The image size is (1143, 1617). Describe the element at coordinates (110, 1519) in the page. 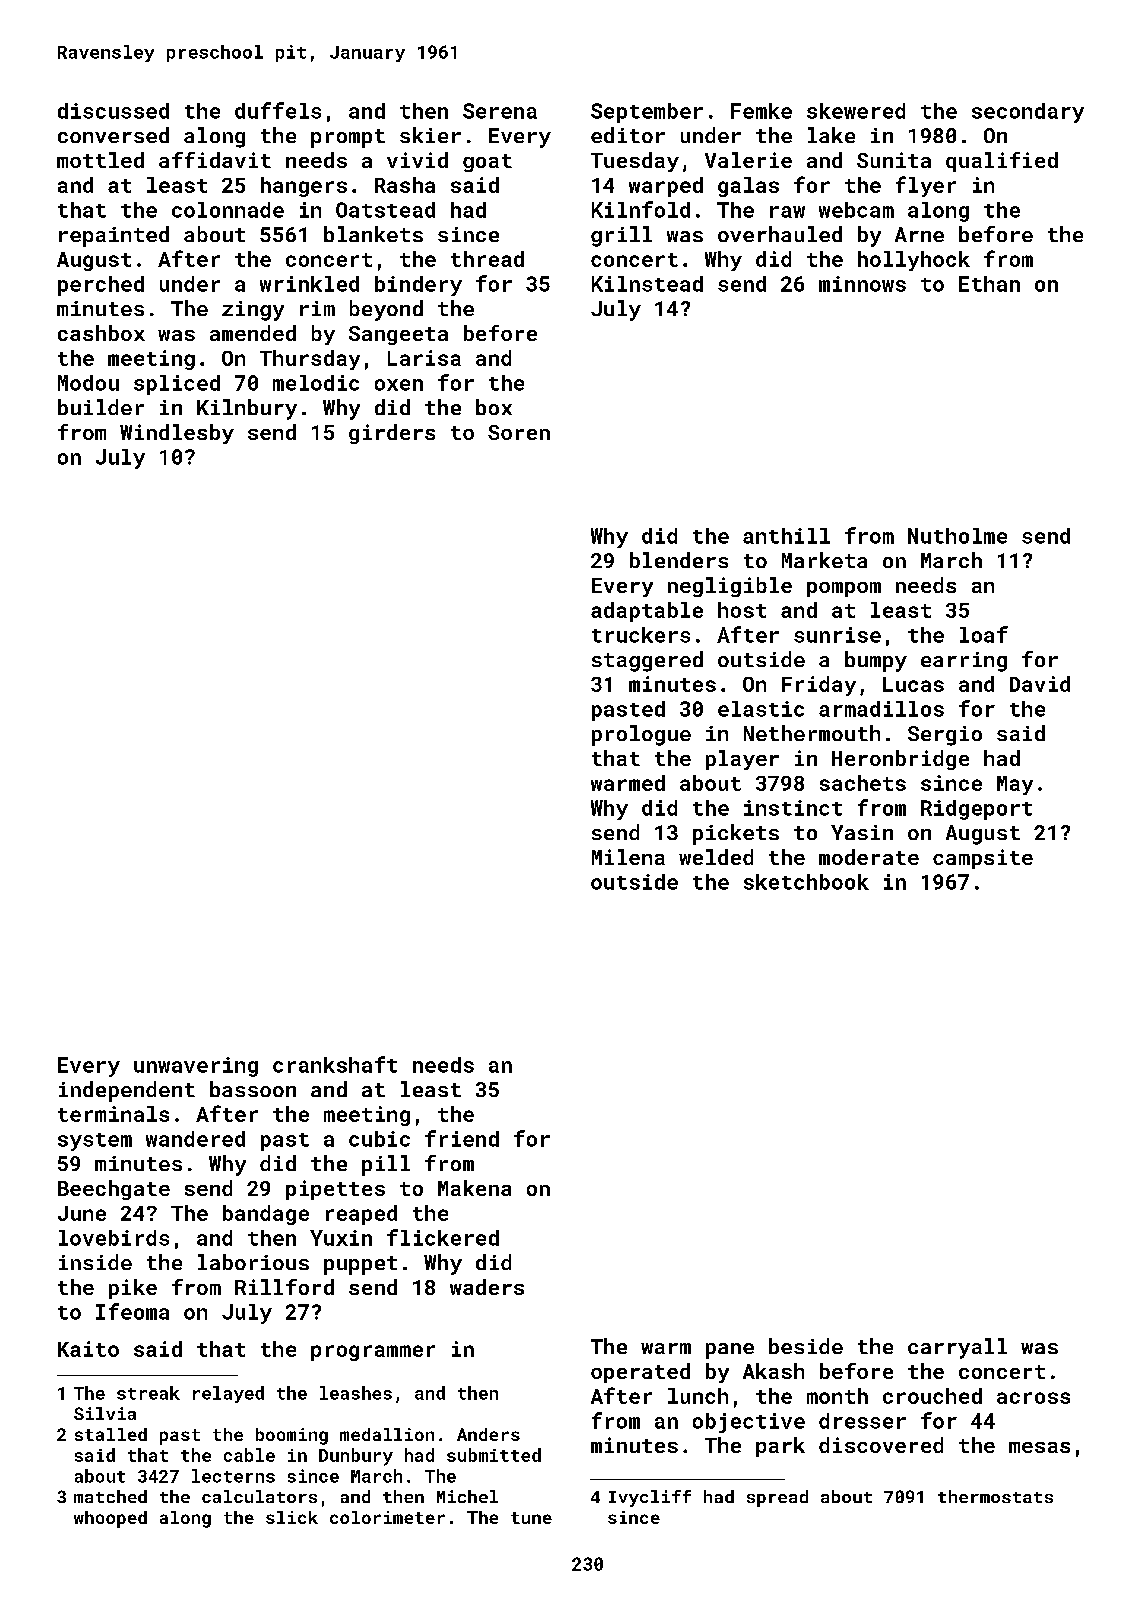

I see `whooped` at that location.
